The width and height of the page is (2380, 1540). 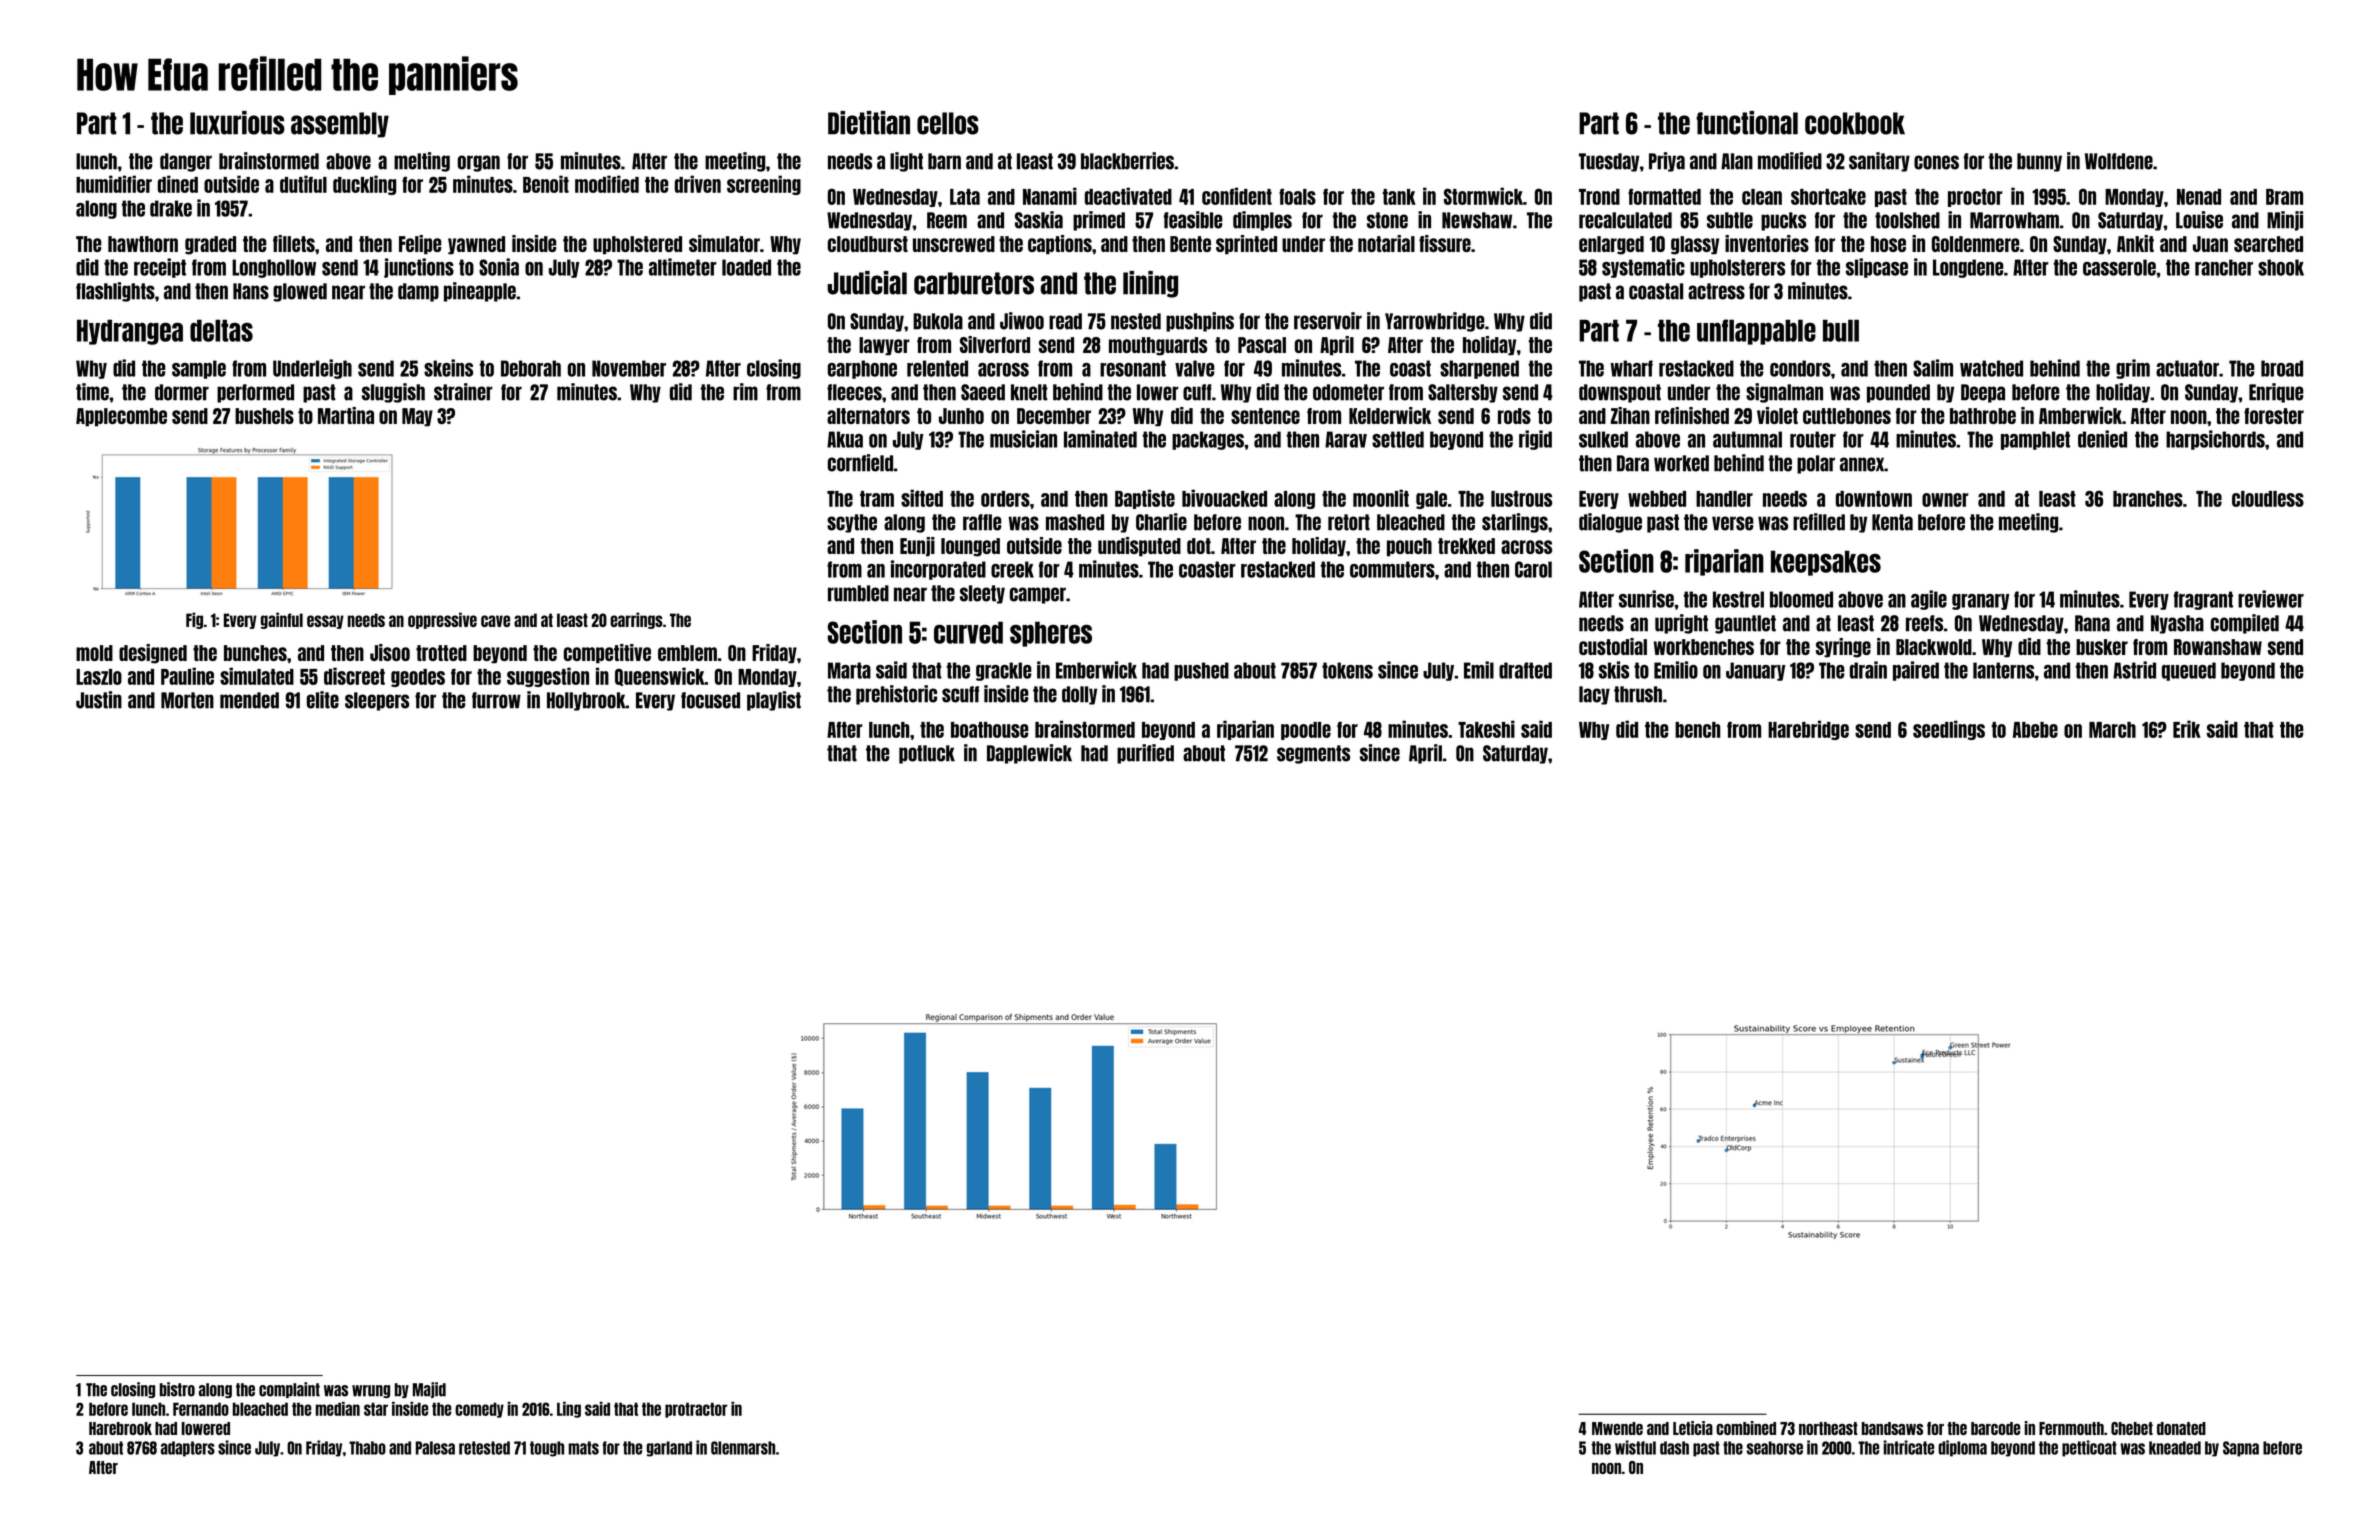 I want to click on Mwende, so click(x=1617, y=1428).
